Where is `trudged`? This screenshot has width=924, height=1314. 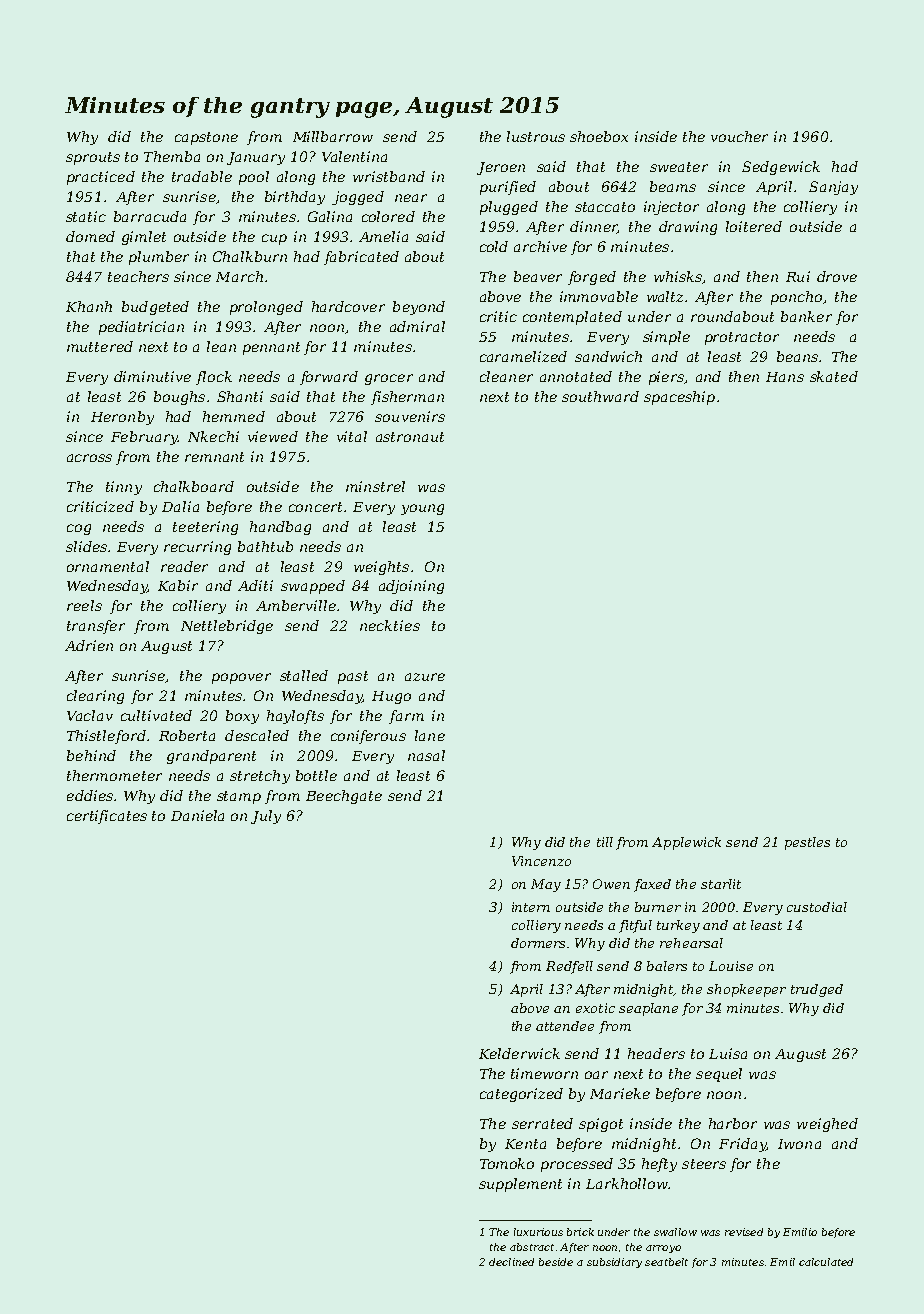 trudged is located at coordinates (817, 990).
